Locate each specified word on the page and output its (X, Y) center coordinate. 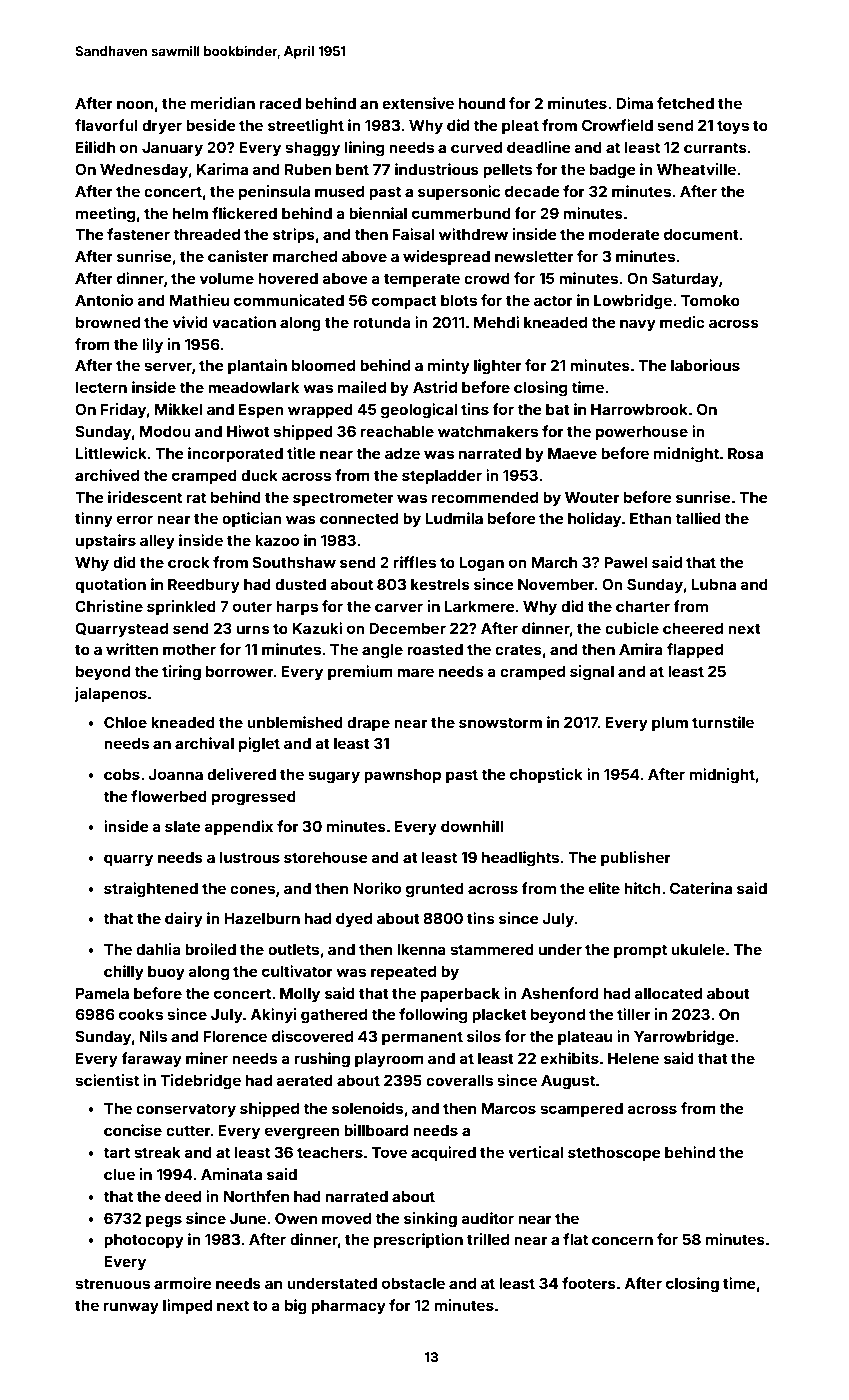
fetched (685, 103)
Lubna (713, 584)
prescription (418, 1240)
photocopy (144, 1241)
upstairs (106, 541)
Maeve (572, 453)
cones (252, 889)
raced (280, 103)
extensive (418, 103)
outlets (293, 949)
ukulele (698, 949)
